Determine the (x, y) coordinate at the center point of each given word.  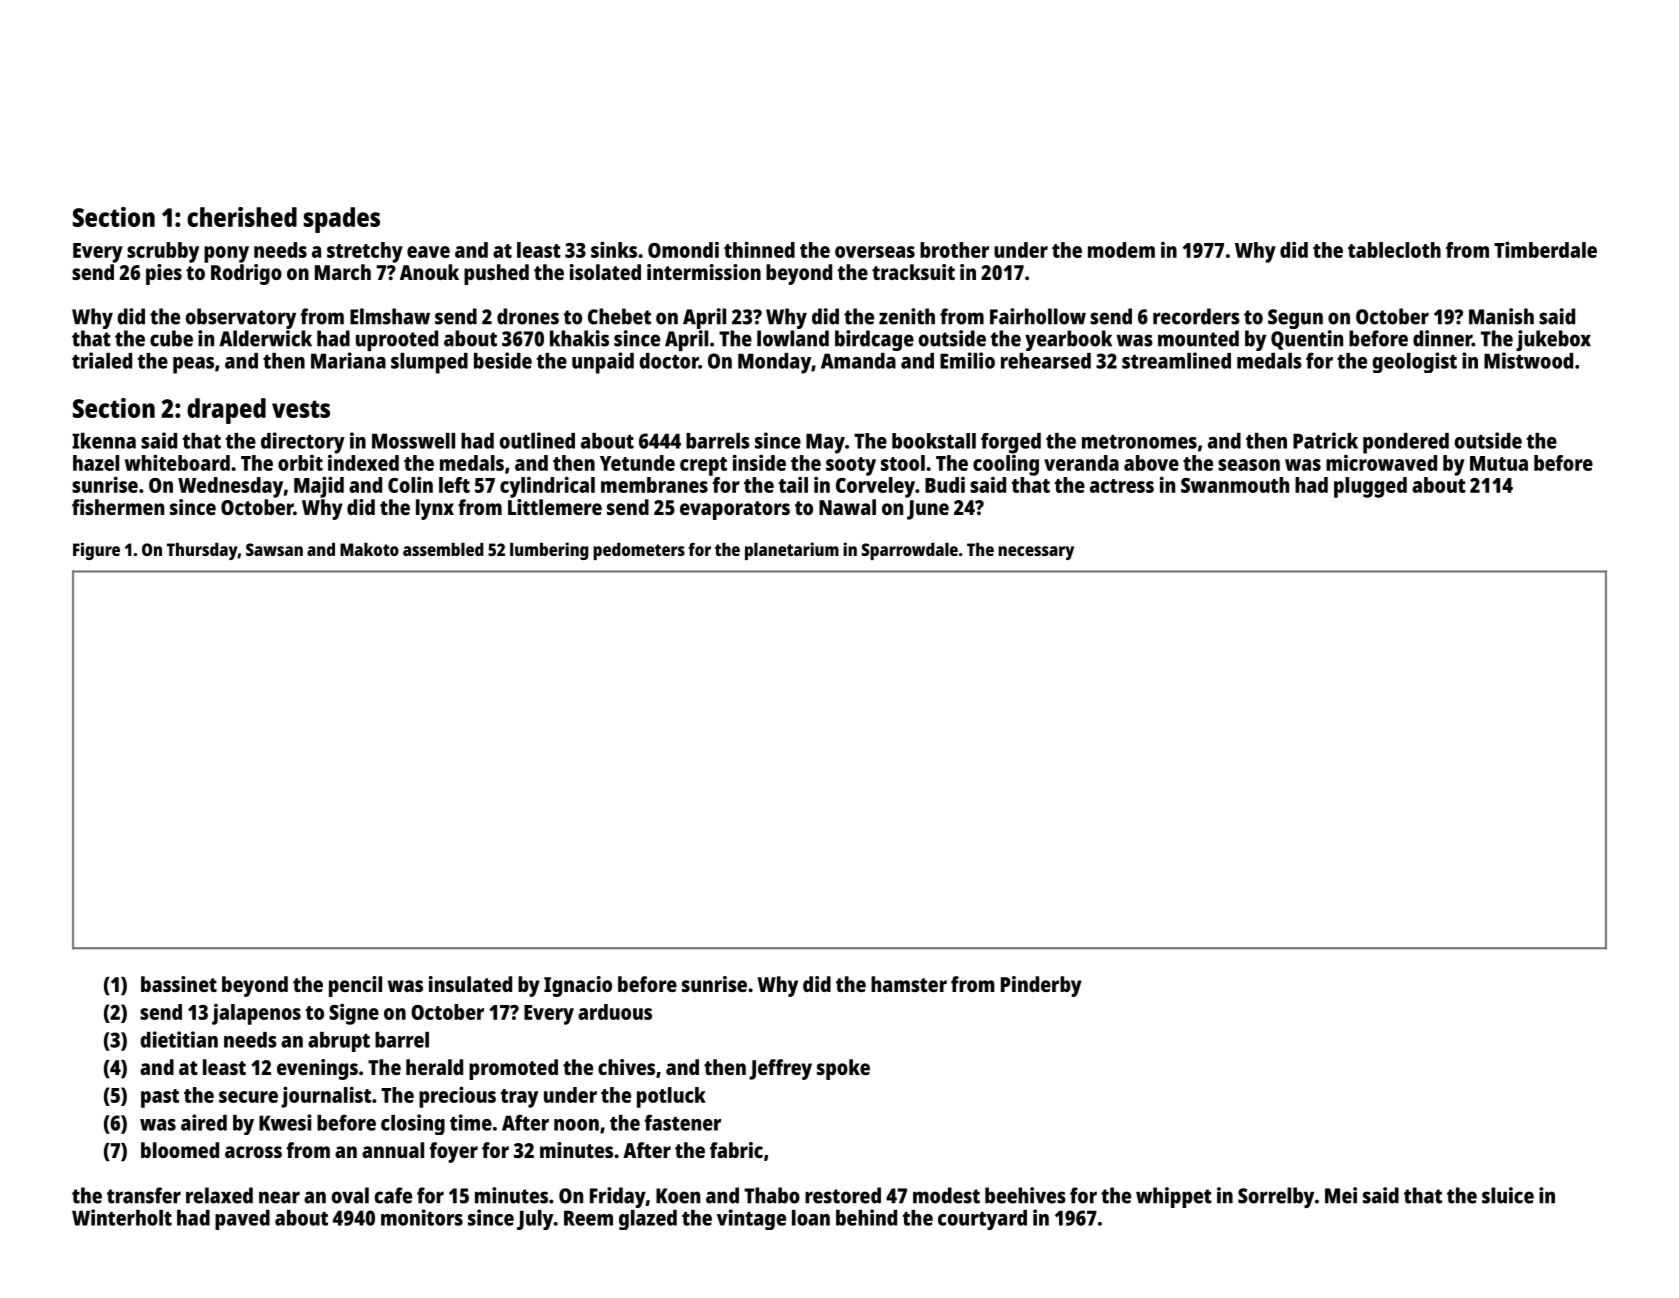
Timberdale (1545, 249)
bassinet (179, 984)
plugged (1370, 487)
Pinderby (1041, 986)
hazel (96, 463)
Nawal (847, 507)
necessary (1036, 553)
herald (434, 1067)
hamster (909, 984)
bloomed (180, 1150)
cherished (242, 217)
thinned (759, 249)
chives (626, 1067)
